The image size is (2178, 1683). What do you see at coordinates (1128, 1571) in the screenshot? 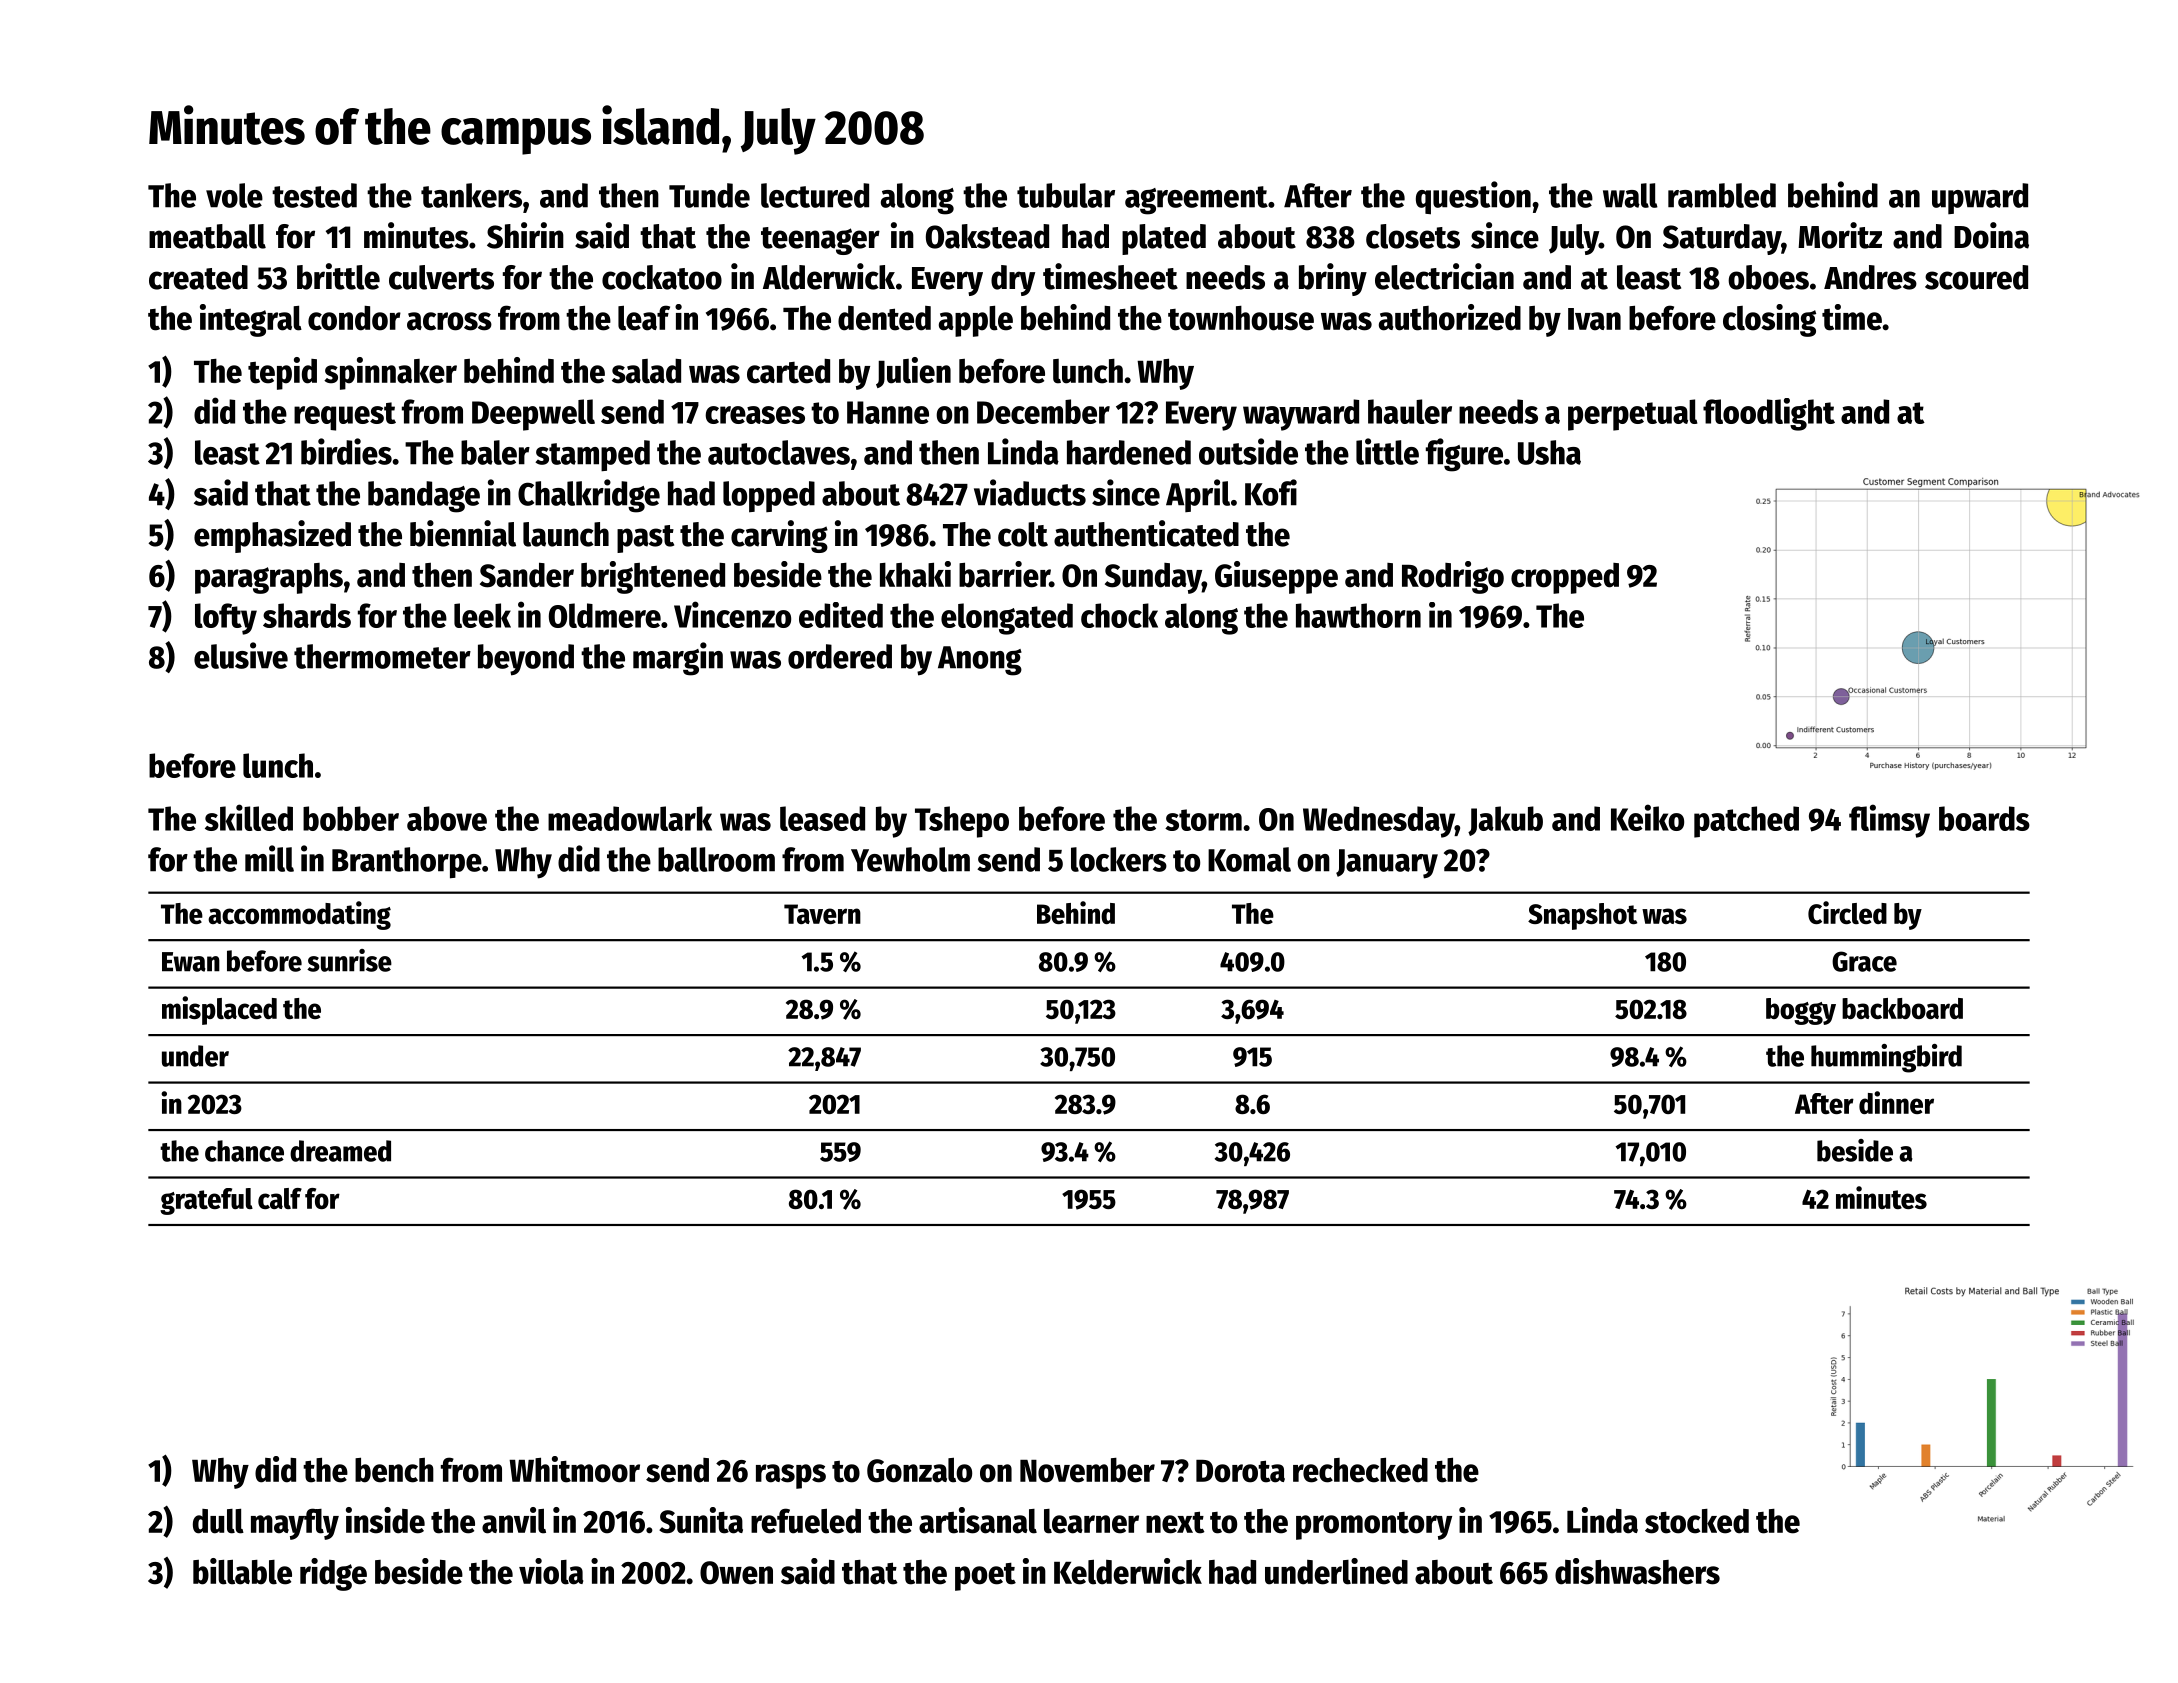
I see `Kelderwick` at bounding box center [1128, 1571].
